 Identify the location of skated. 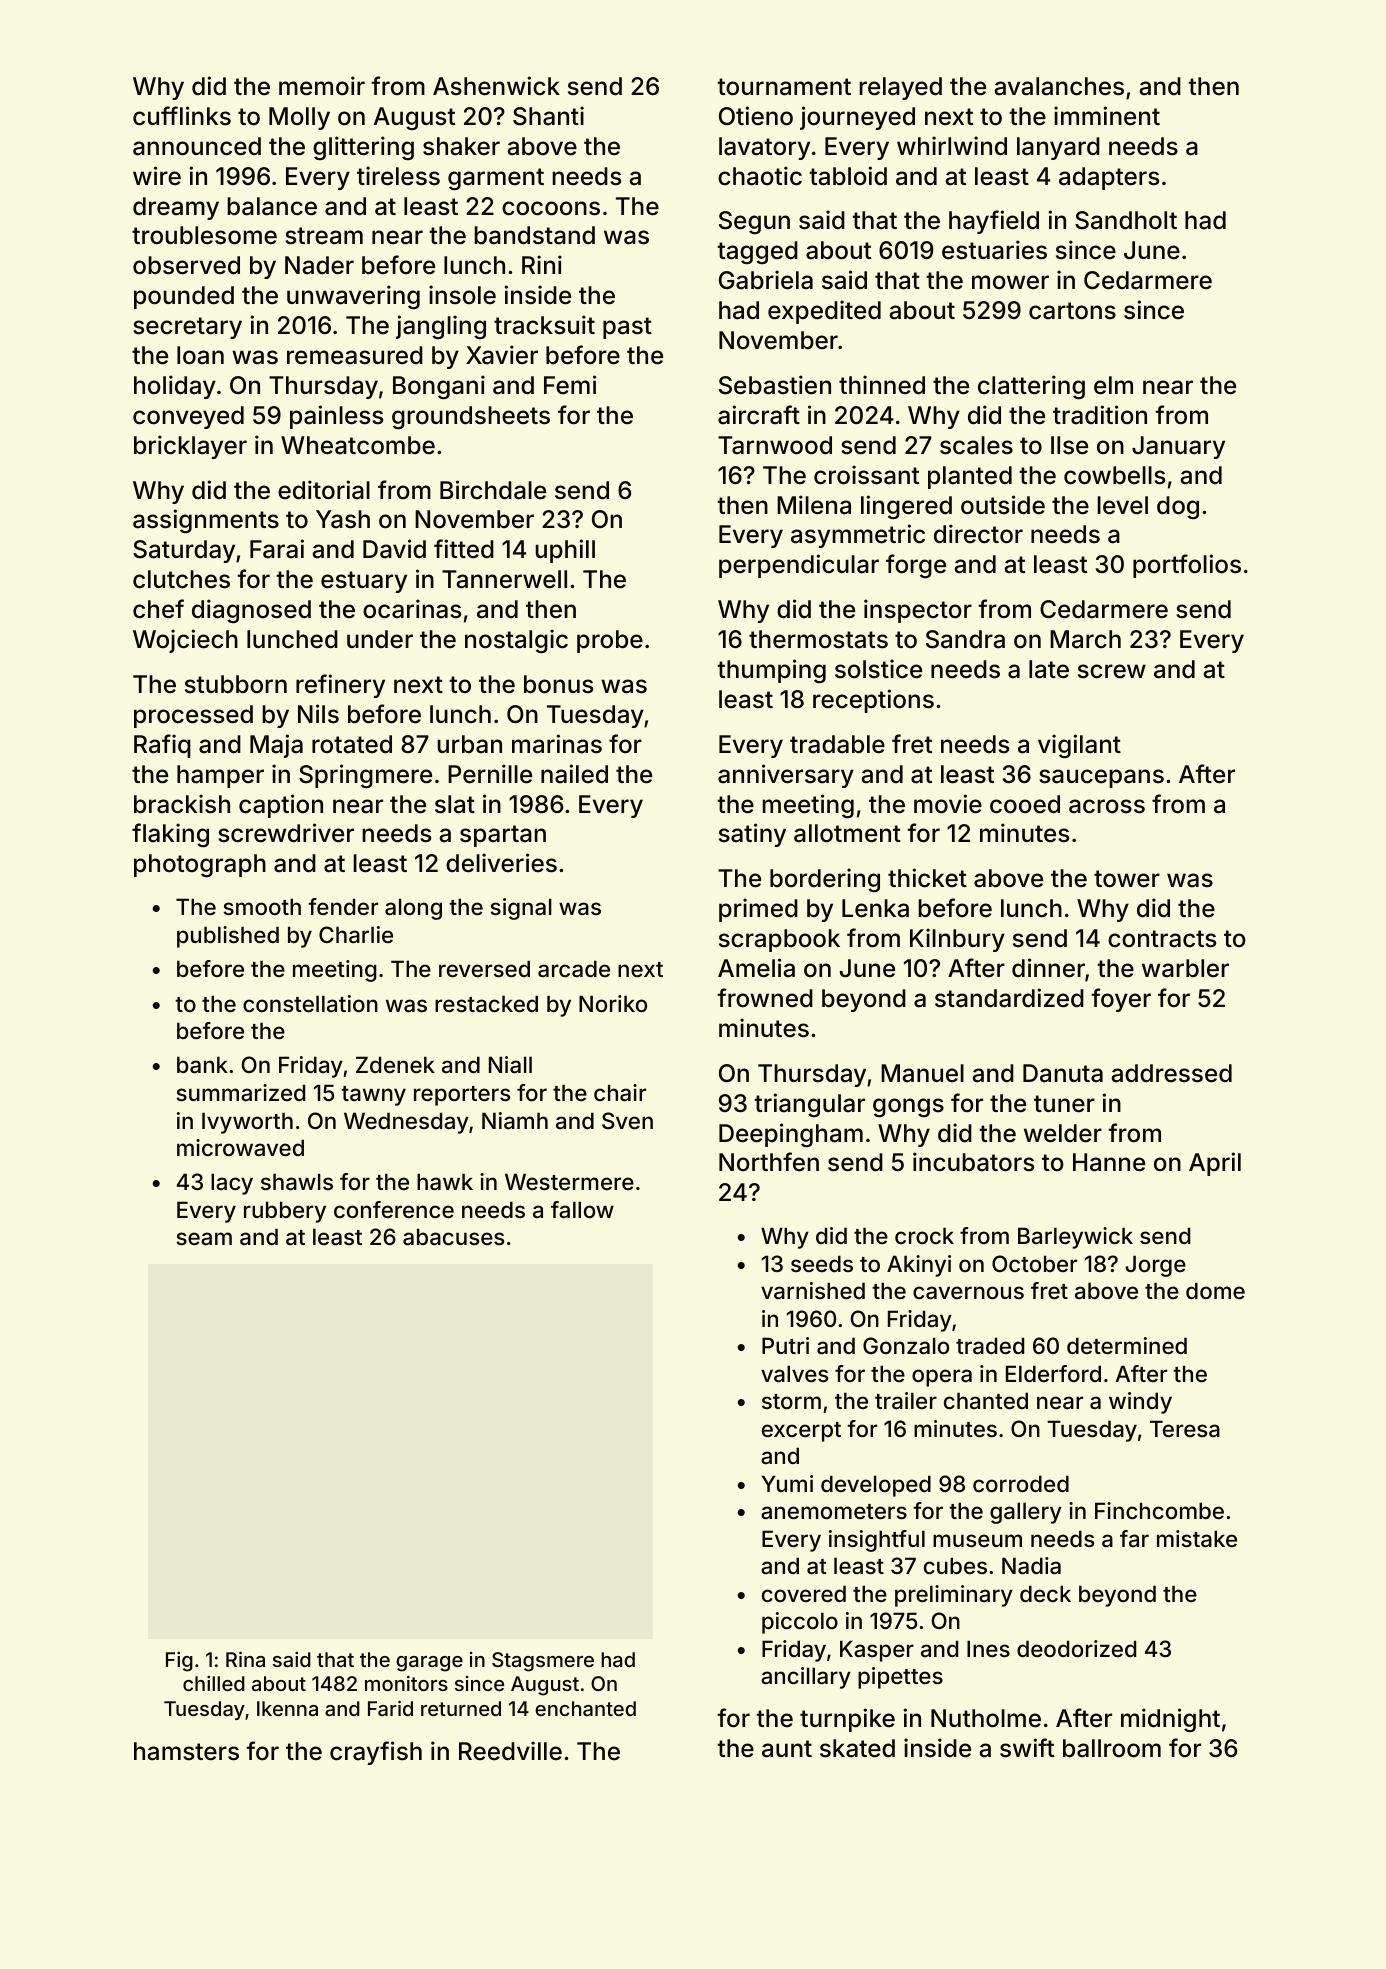
(857, 1748).
